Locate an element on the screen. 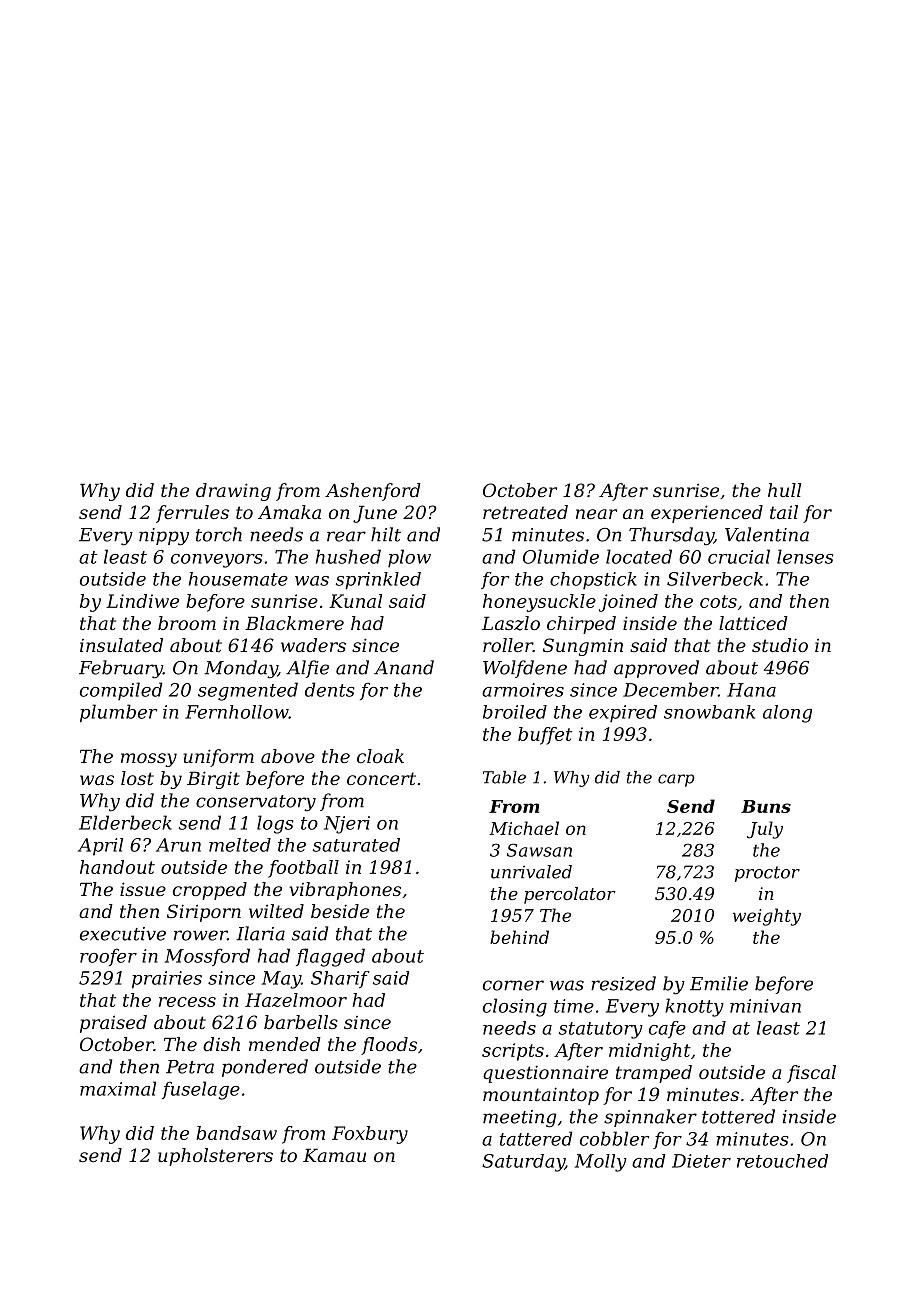 Image resolution: width=924 pixels, height=1311 pixels. Petra is located at coordinates (190, 1067).
